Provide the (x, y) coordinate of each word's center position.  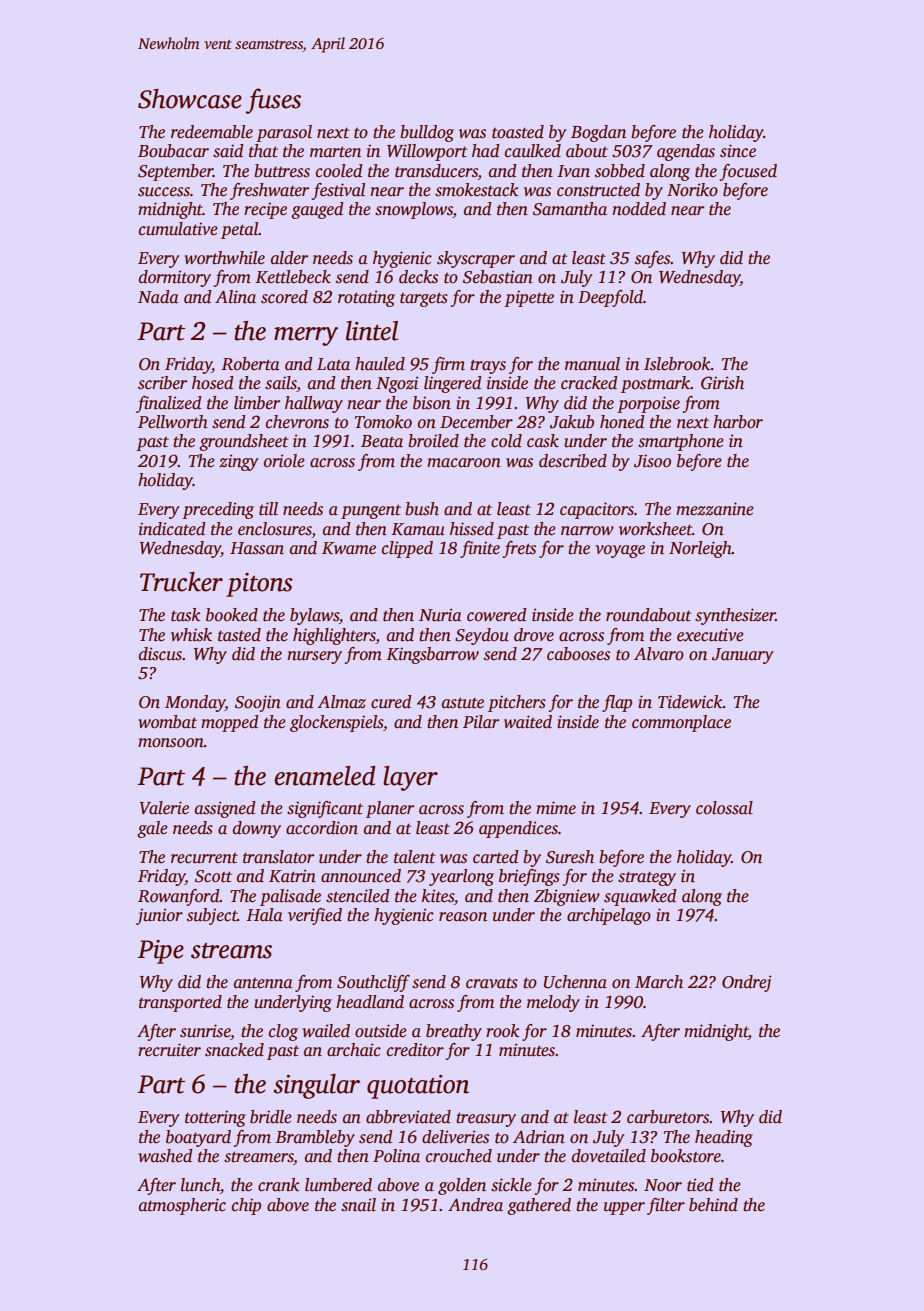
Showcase (190, 99)
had (486, 151)
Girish (722, 383)
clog (283, 1032)
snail (358, 1205)
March (659, 982)
